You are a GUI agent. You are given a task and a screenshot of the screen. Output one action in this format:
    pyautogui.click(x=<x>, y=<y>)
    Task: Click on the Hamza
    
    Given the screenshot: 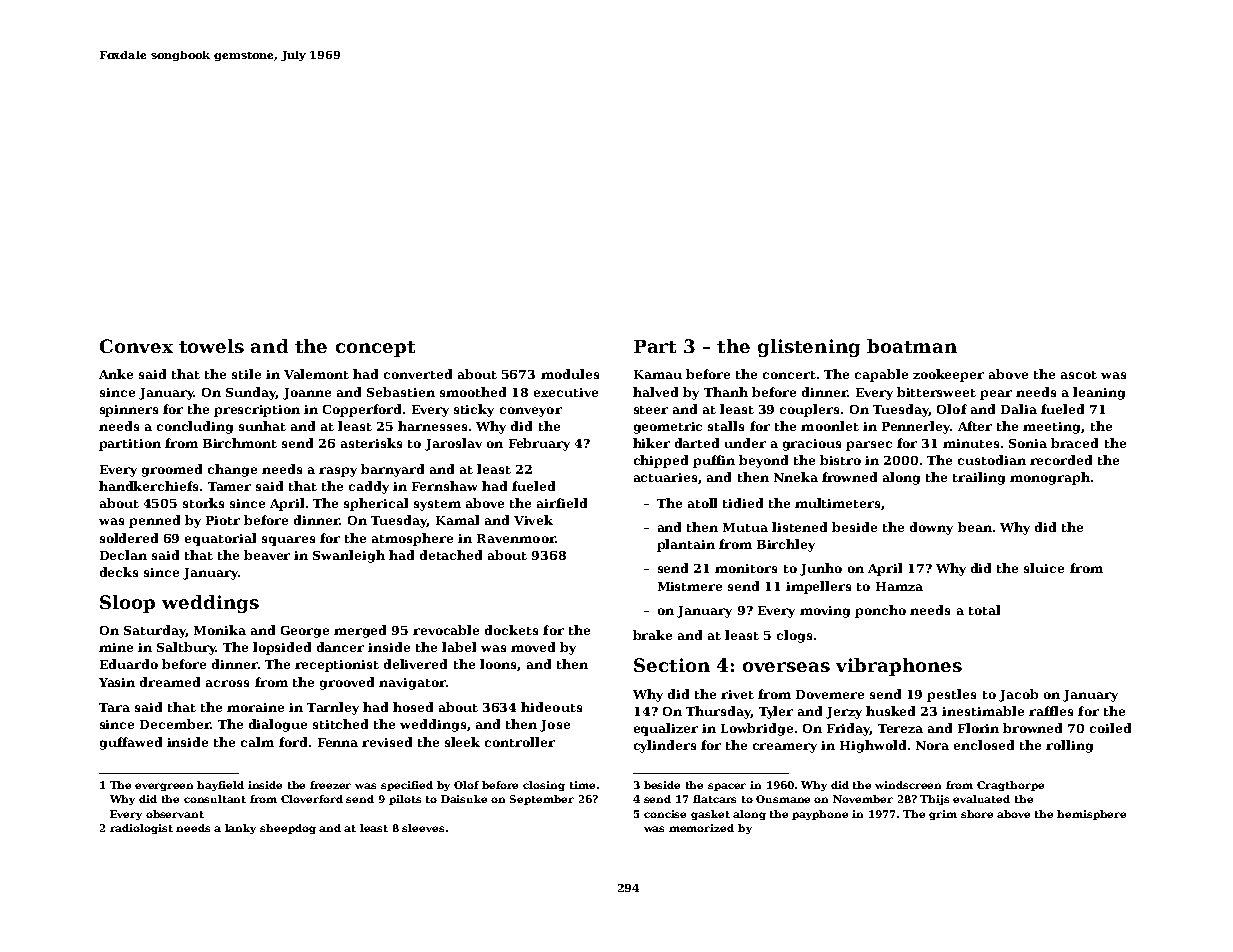 What is the action you would take?
    pyautogui.click(x=899, y=586)
